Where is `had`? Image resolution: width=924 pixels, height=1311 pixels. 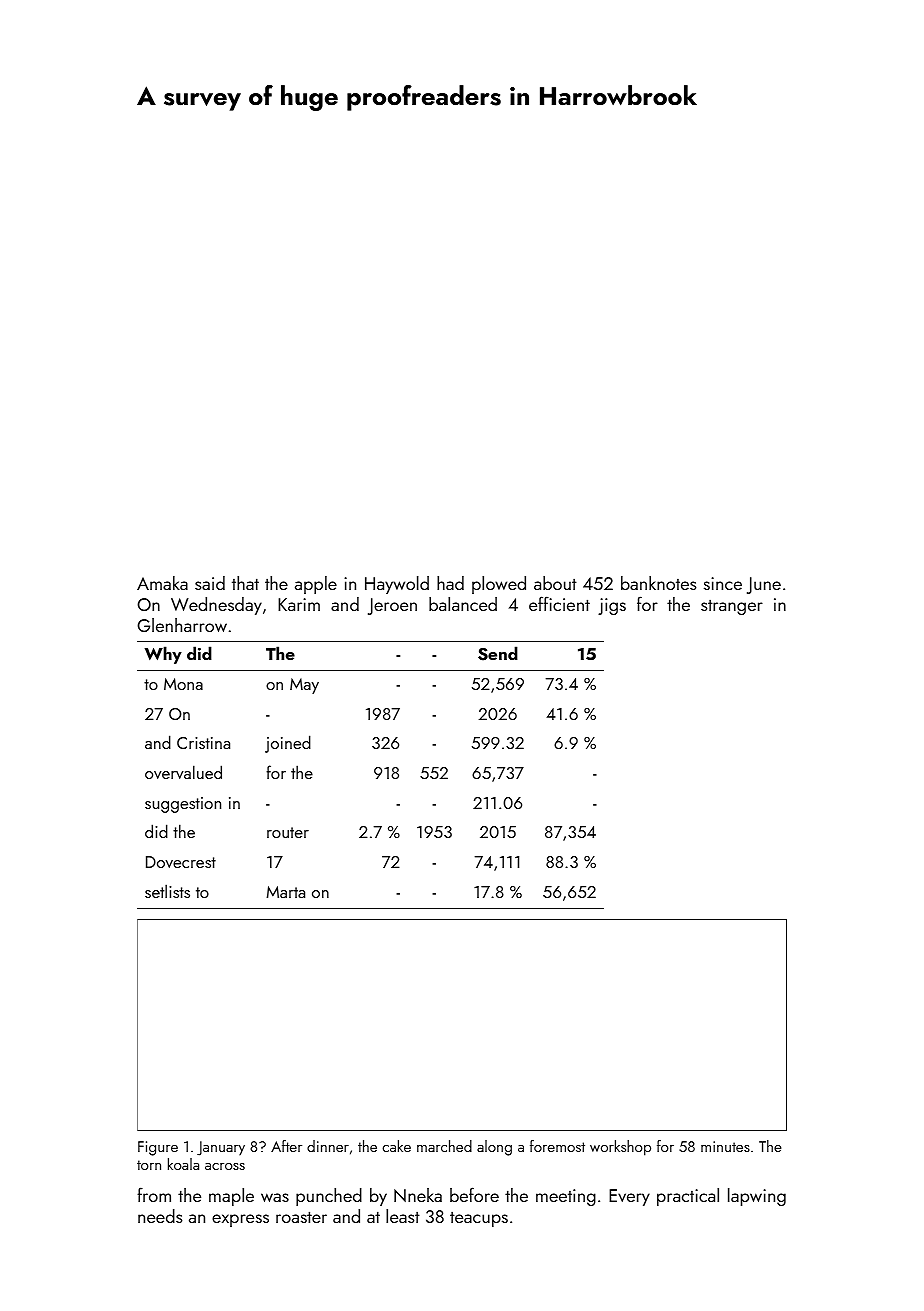 had is located at coordinates (450, 583).
